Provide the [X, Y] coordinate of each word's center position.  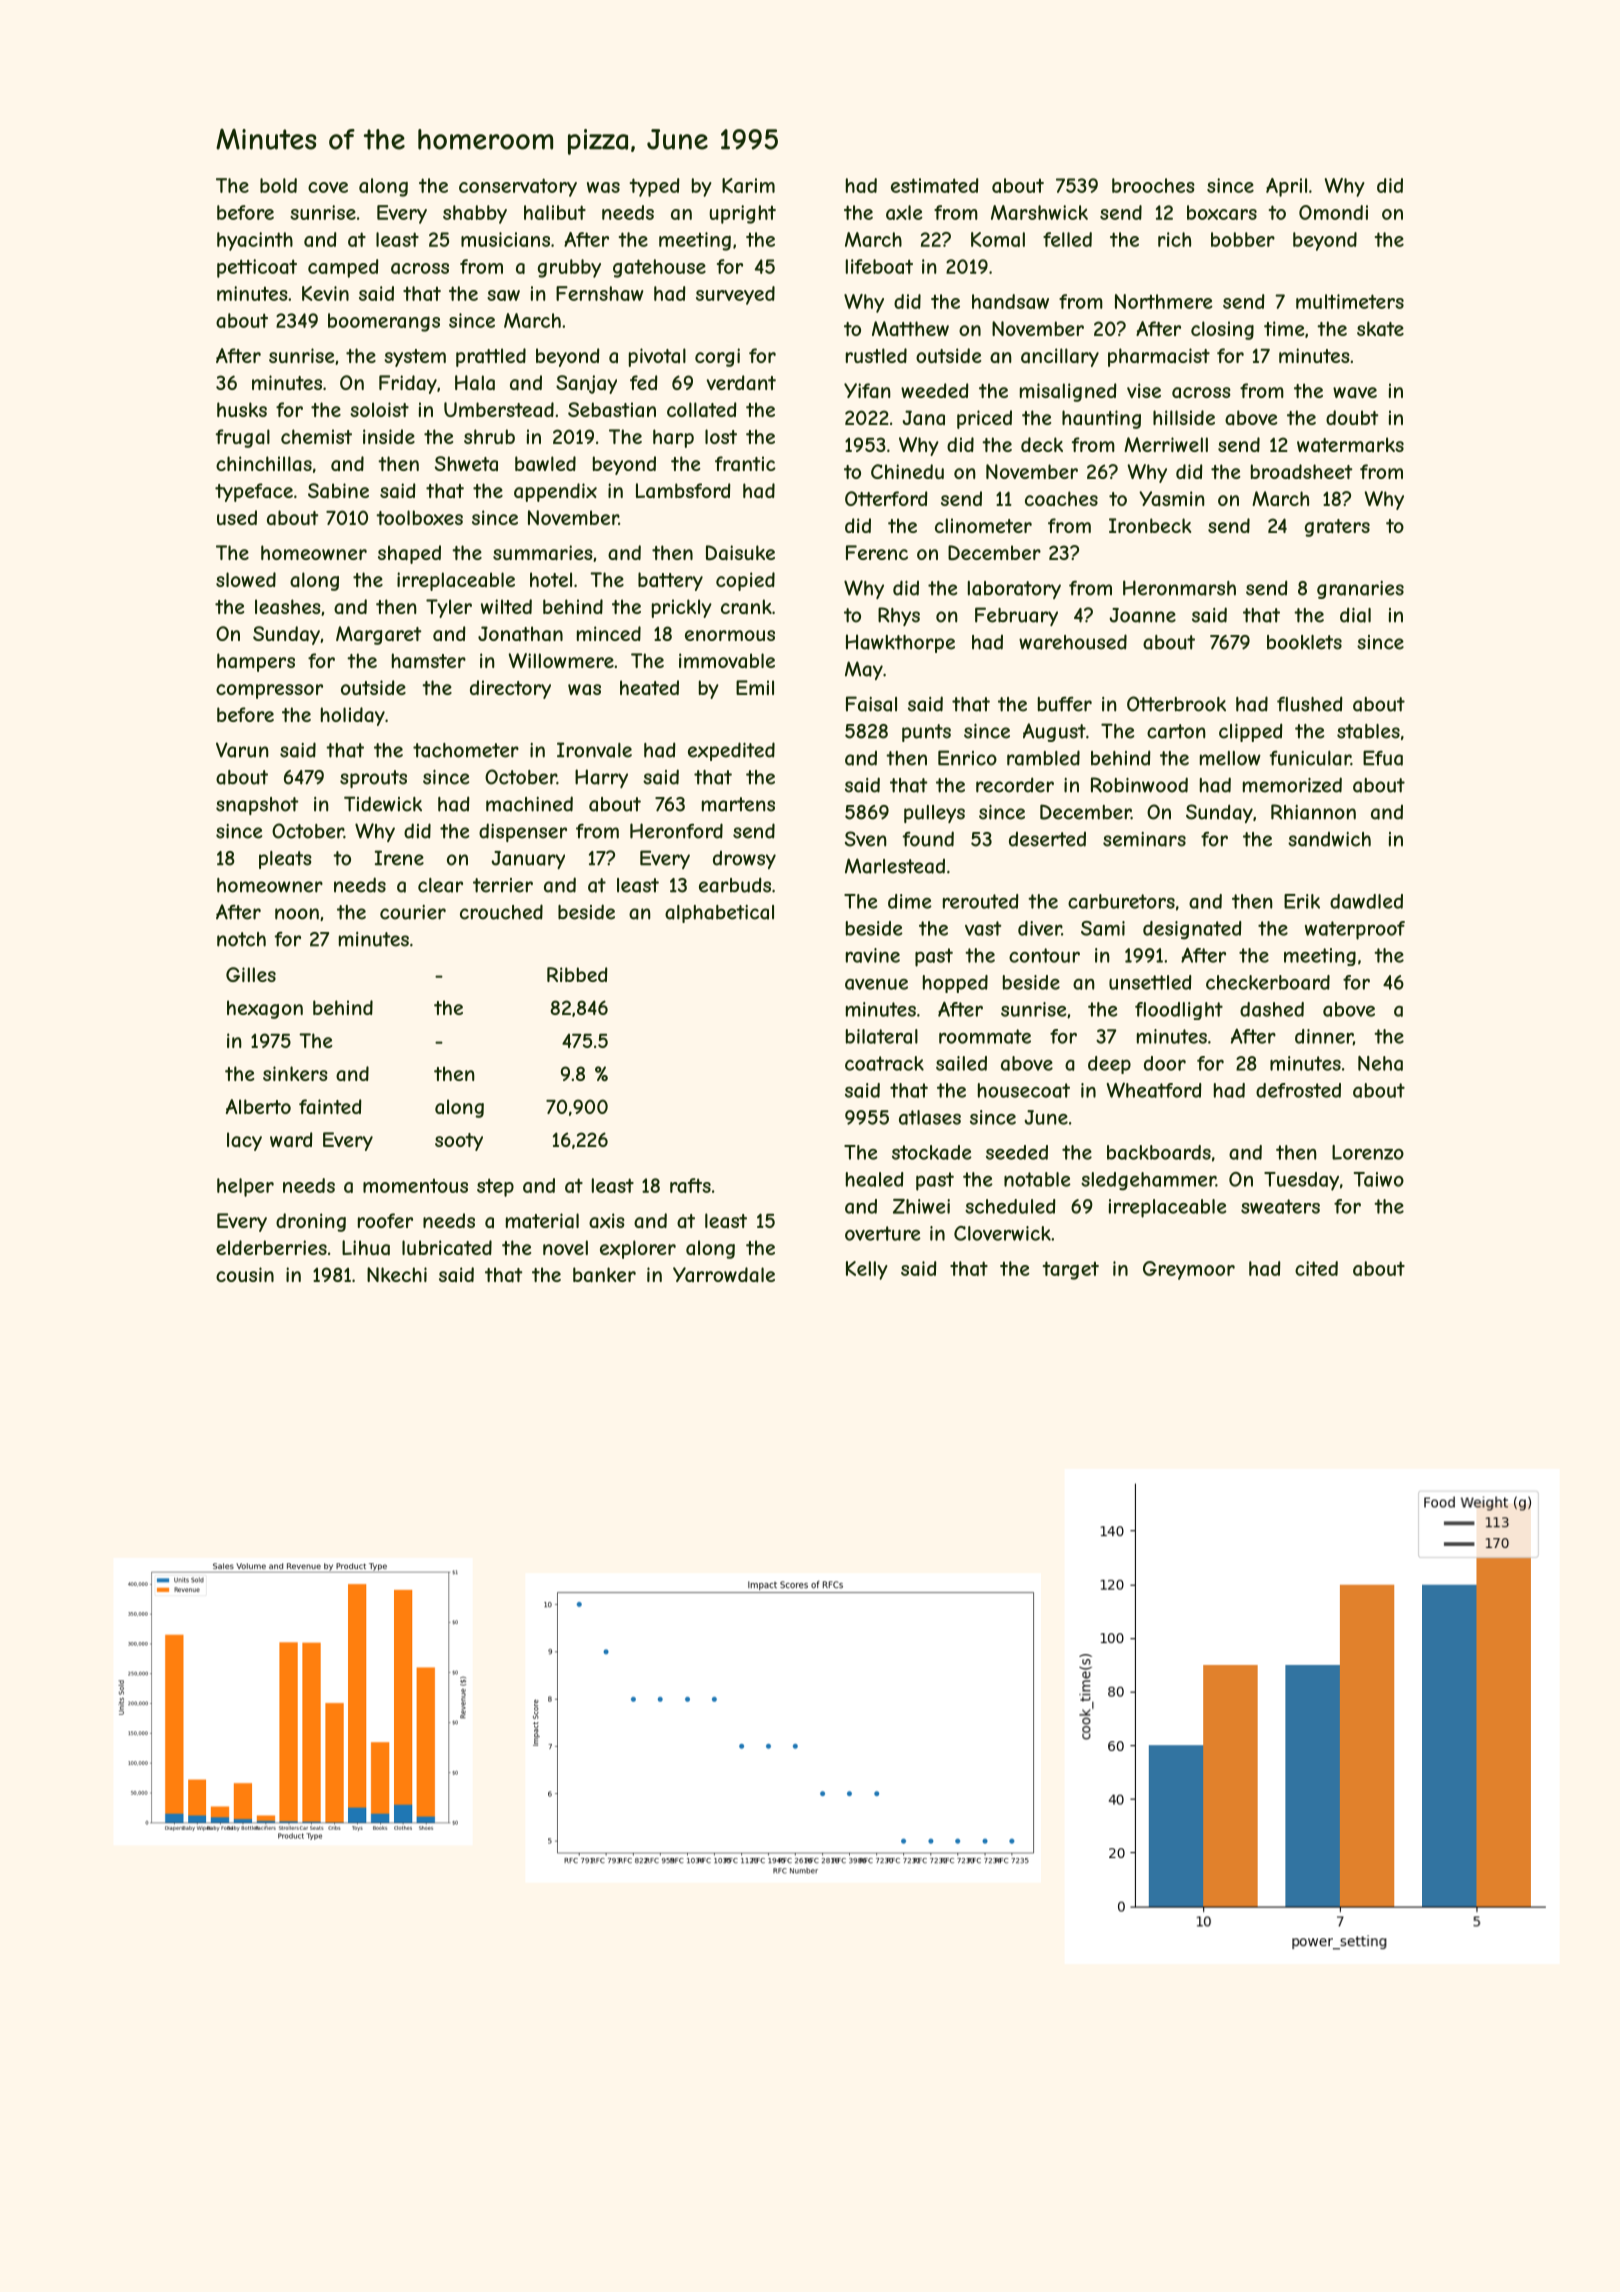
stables [1368, 731]
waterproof [1355, 930]
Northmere [1164, 301]
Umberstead [499, 409]
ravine [873, 955]
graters [1337, 528]
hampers [256, 662]
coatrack [884, 1063]
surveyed [735, 295]
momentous [415, 1185]
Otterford [886, 498]
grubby [569, 268]
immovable [727, 660]
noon [297, 914]
